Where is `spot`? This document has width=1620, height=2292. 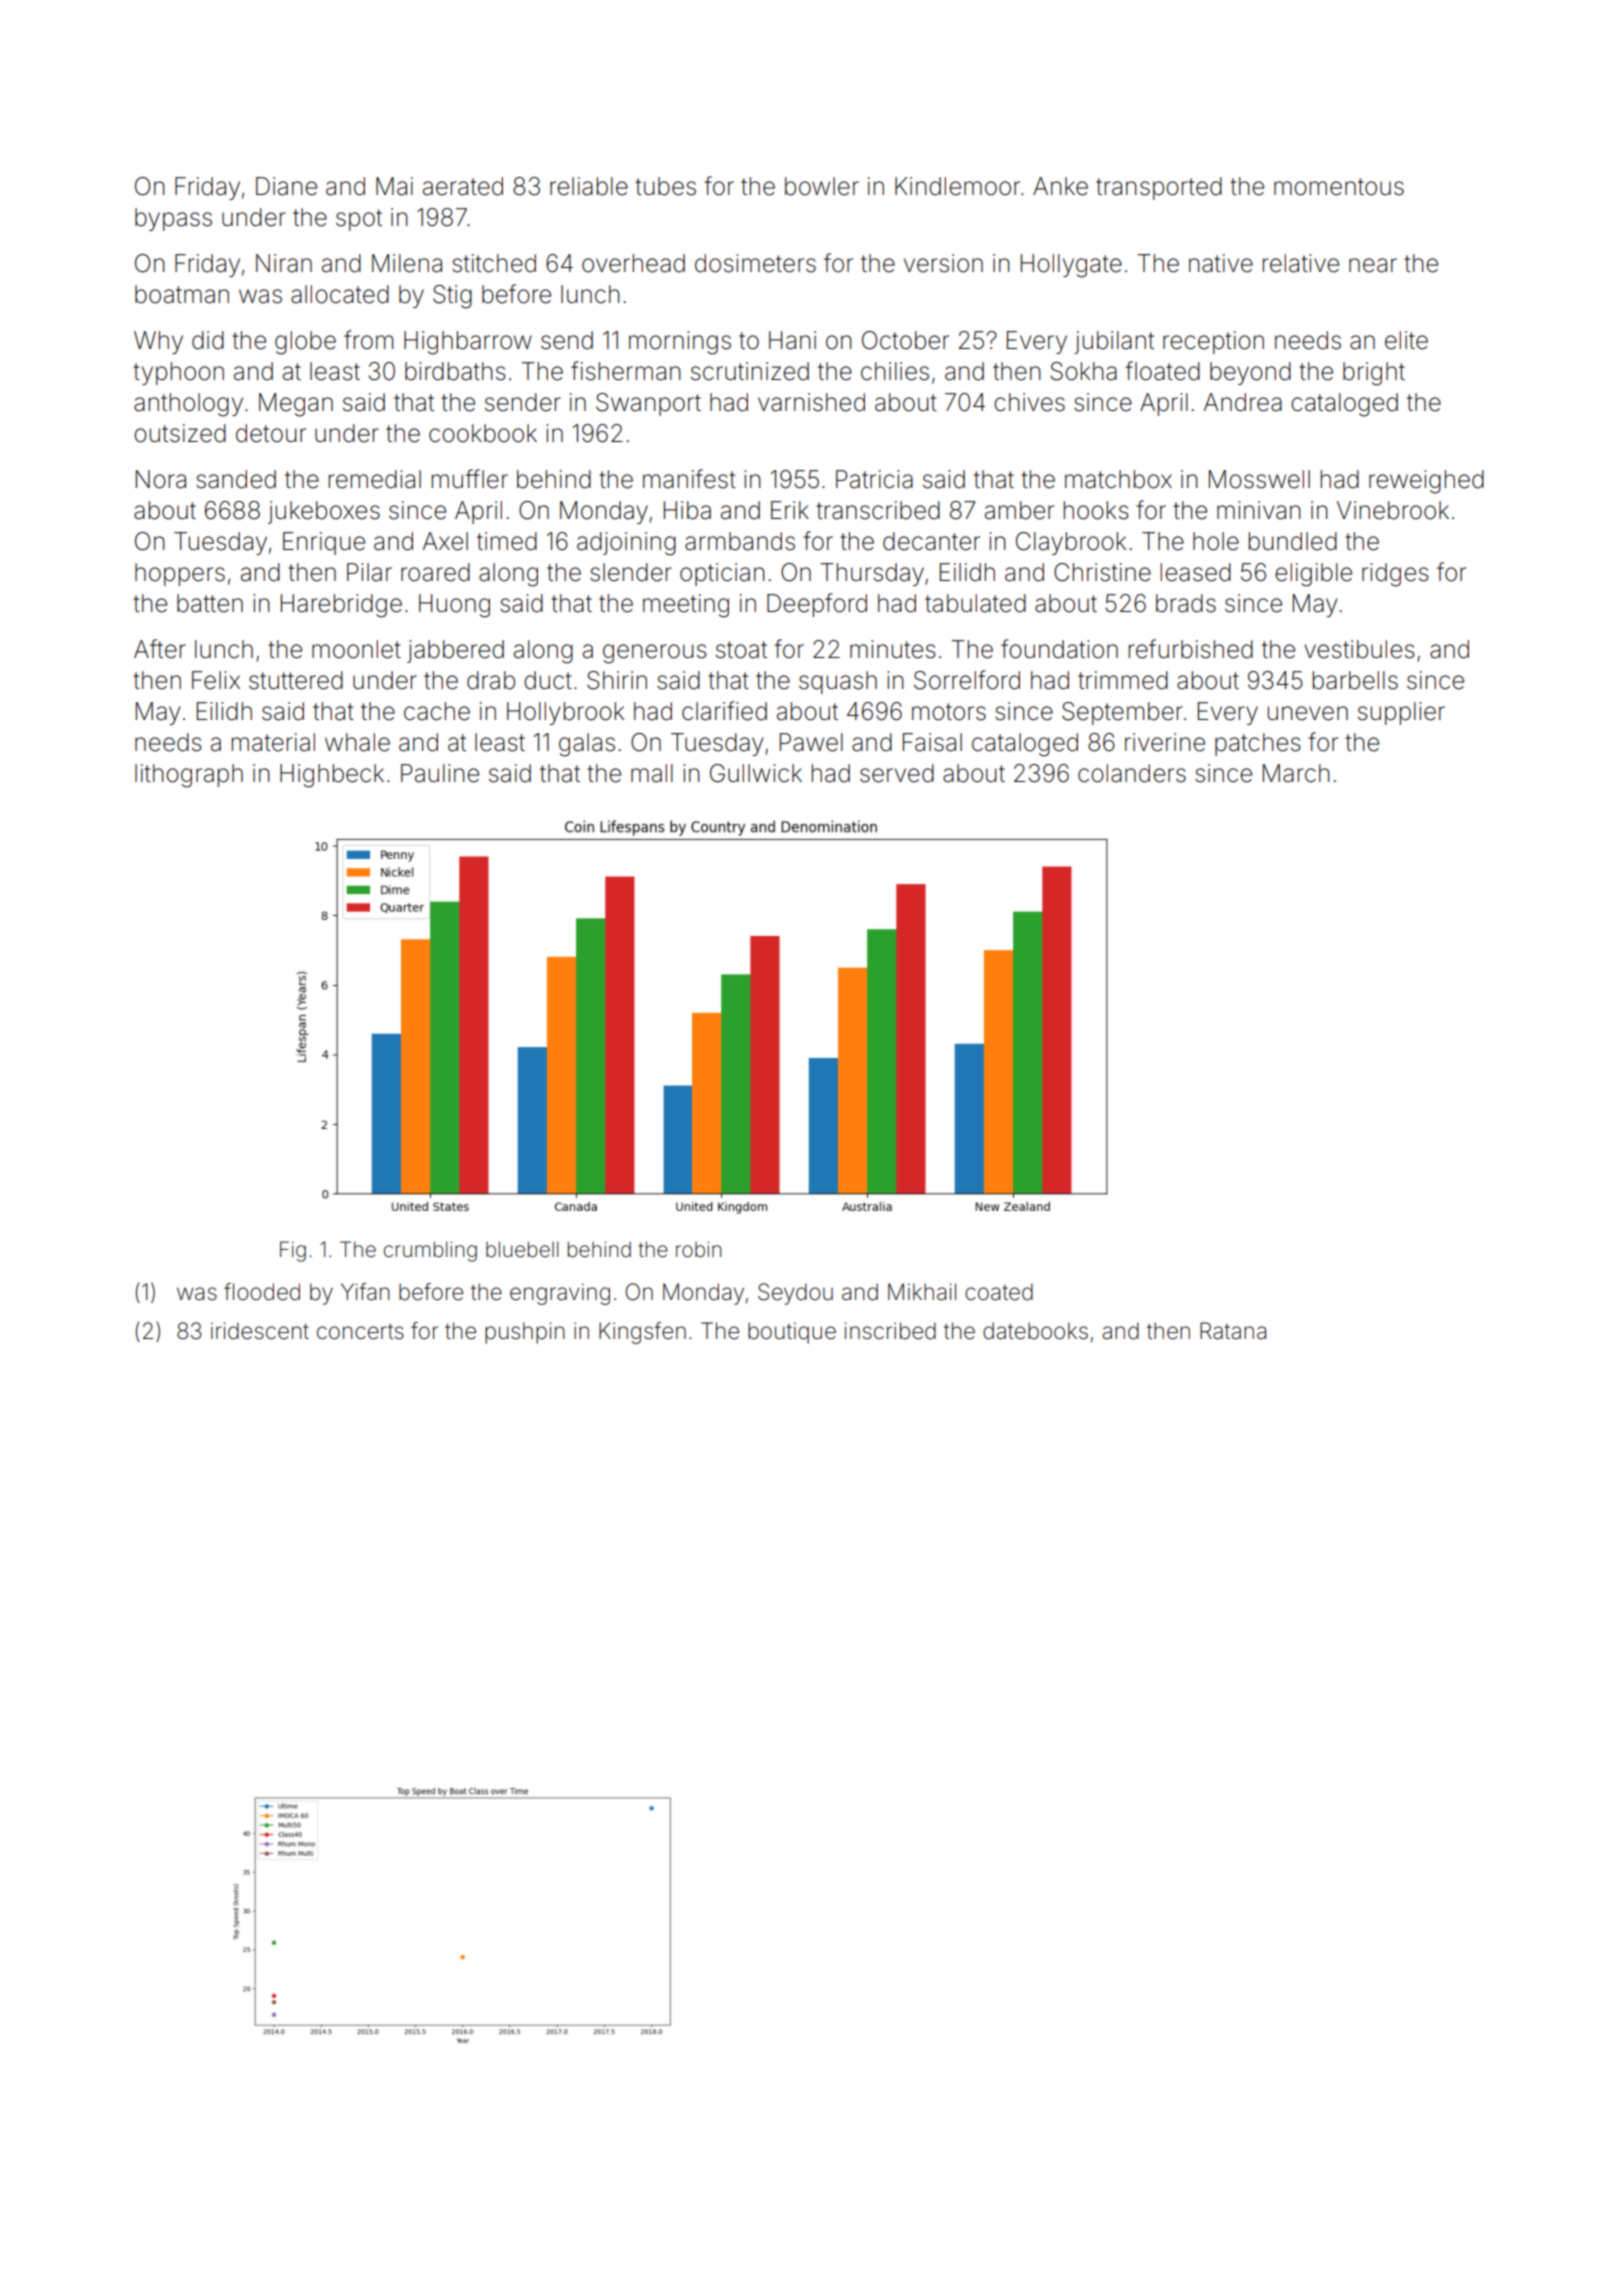
spot is located at coordinates (359, 220).
